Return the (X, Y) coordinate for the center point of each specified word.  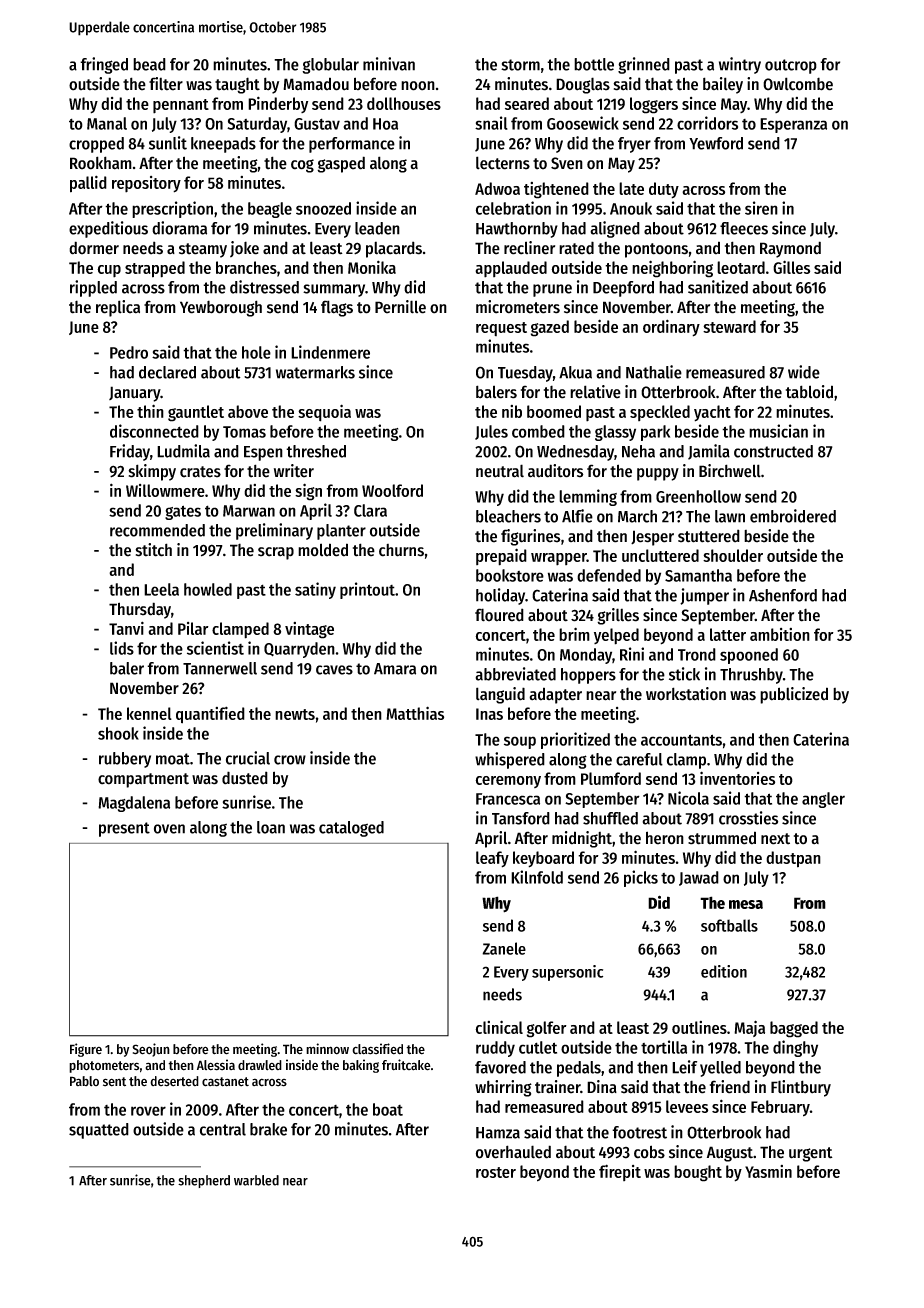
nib (512, 411)
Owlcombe (798, 84)
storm (520, 65)
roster (496, 1172)
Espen (263, 453)
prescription (172, 209)
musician (778, 431)
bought (698, 1173)
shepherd (204, 1181)
